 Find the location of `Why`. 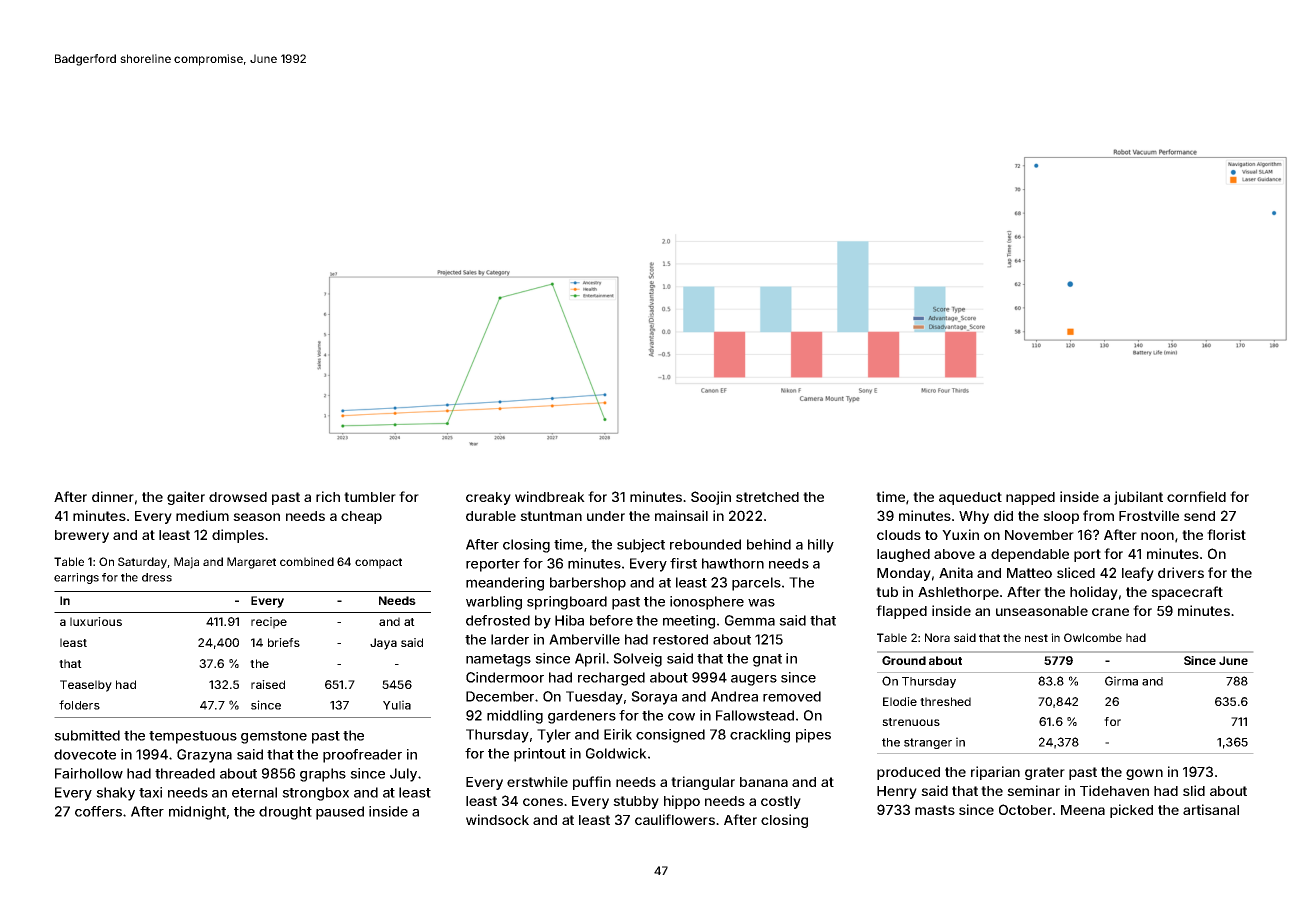

Why is located at coordinates (974, 517).
